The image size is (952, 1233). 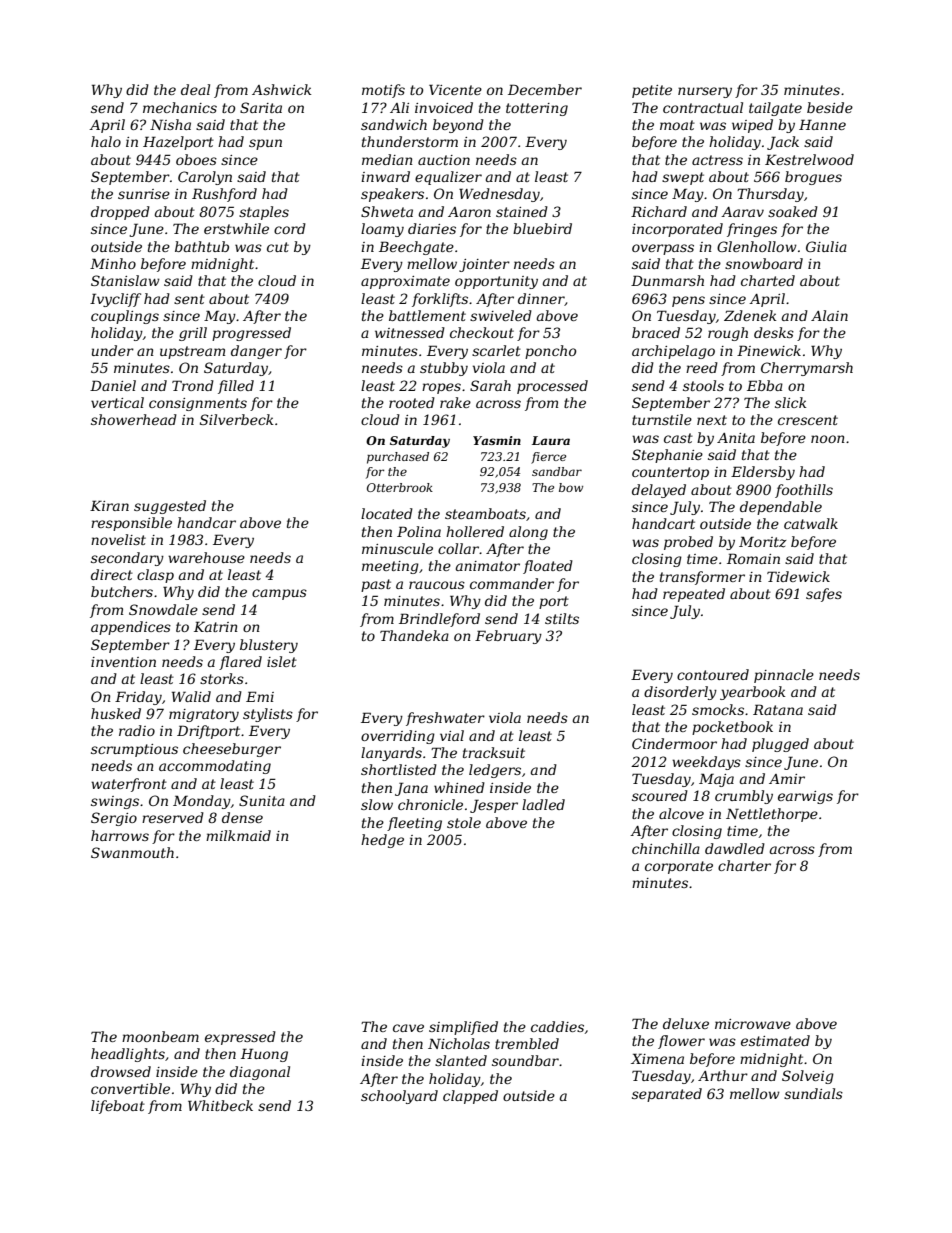 I want to click on clapped, so click(x=470, y=1097).
